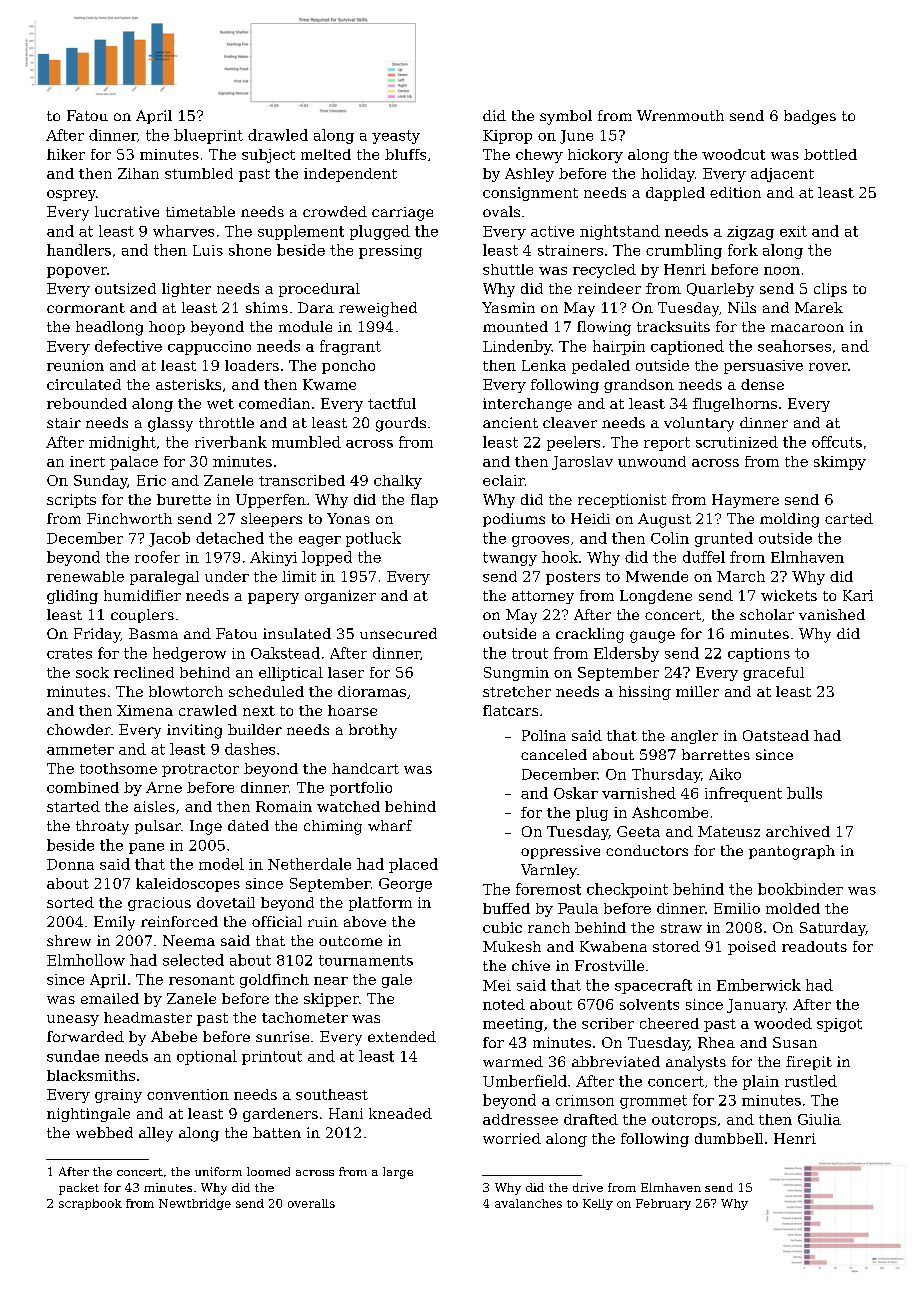  I want to click on convention, so click(188, 1094).
